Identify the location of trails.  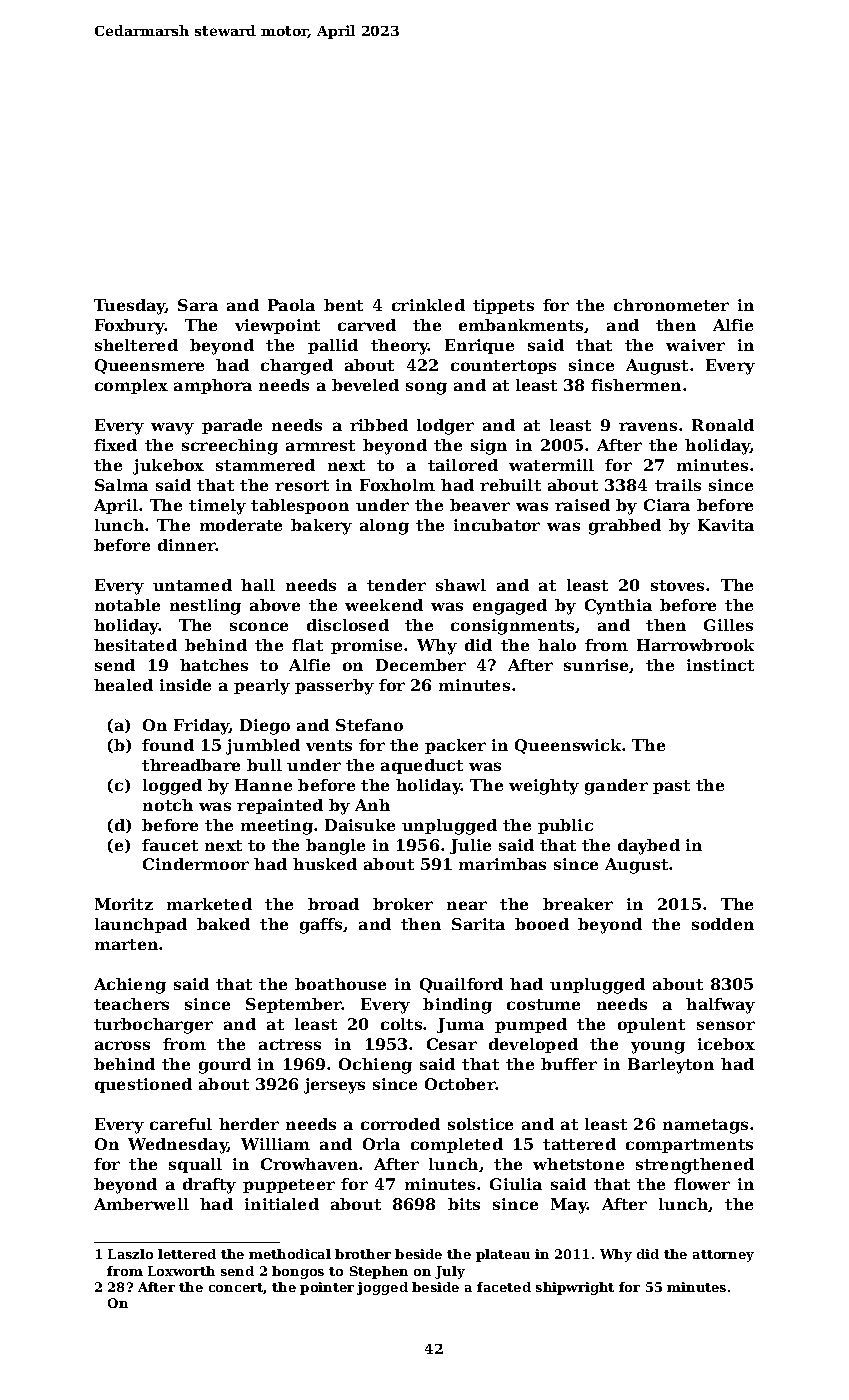
(678, 485).
